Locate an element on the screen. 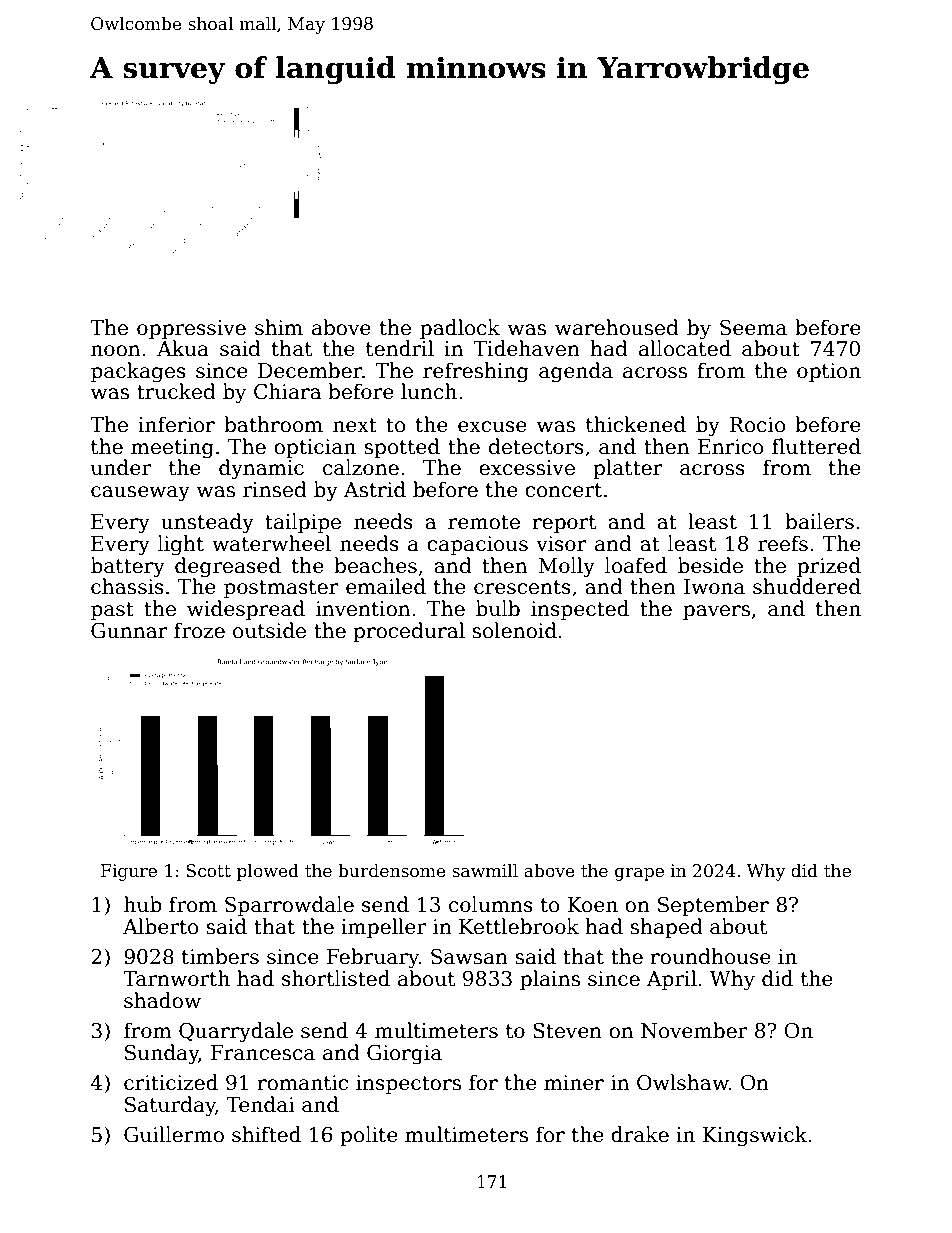 This screenshot has width=952, height=1233. shadow is located at coordinates (162, 1000).
